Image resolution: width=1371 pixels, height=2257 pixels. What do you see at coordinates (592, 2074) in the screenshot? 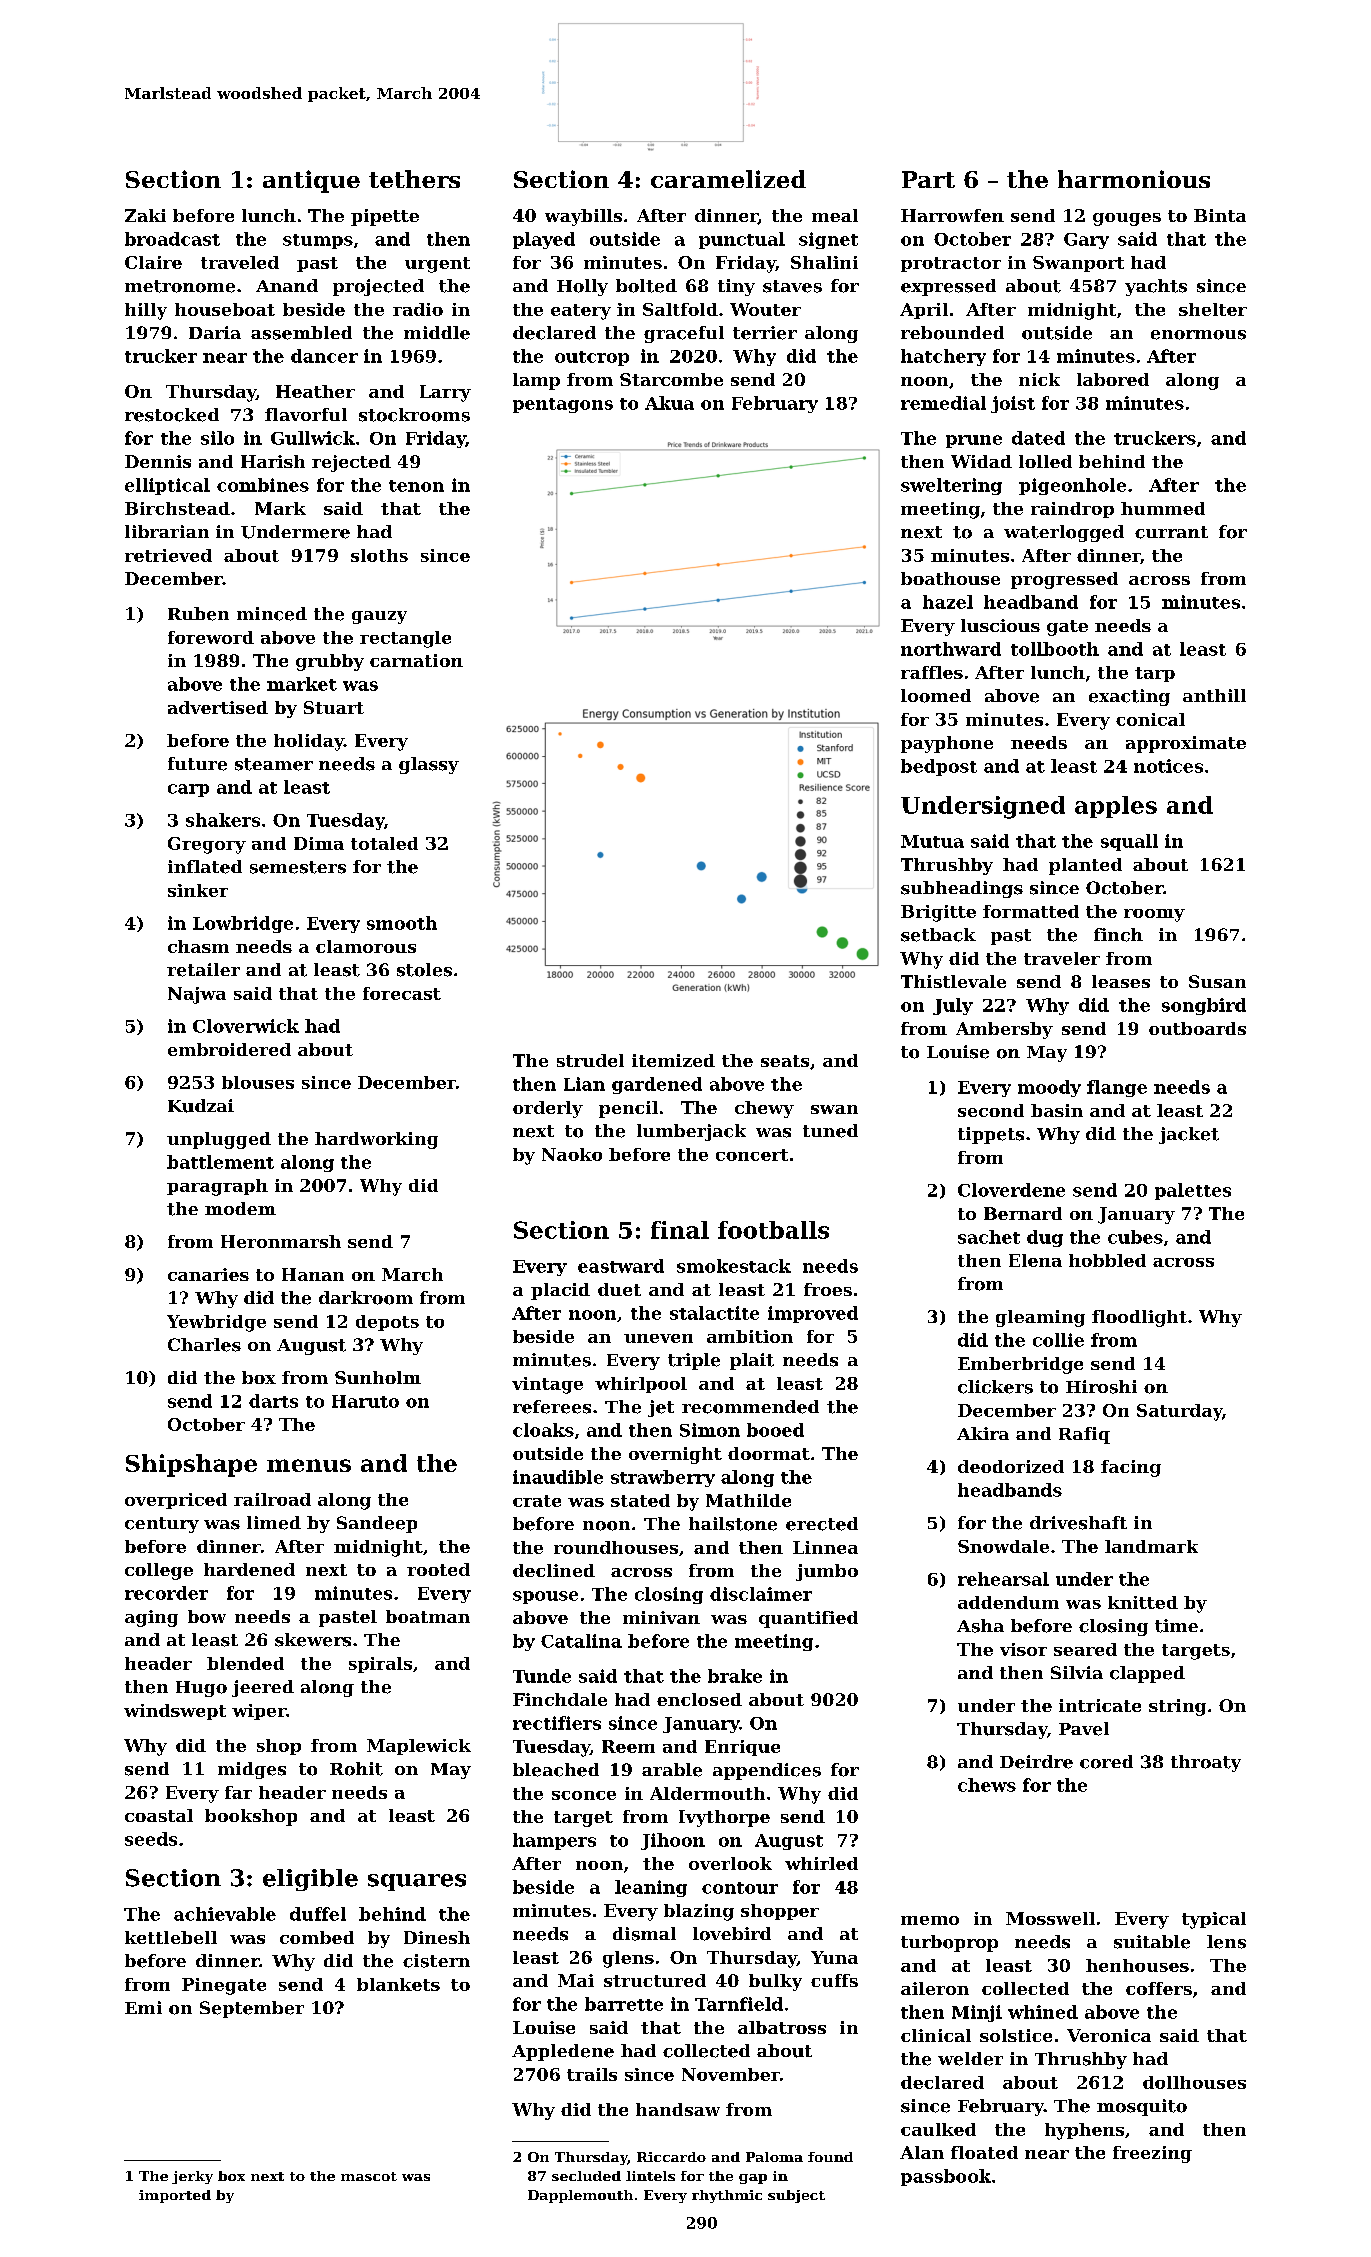
I see `trails` at bounding box center [592, 2074].
